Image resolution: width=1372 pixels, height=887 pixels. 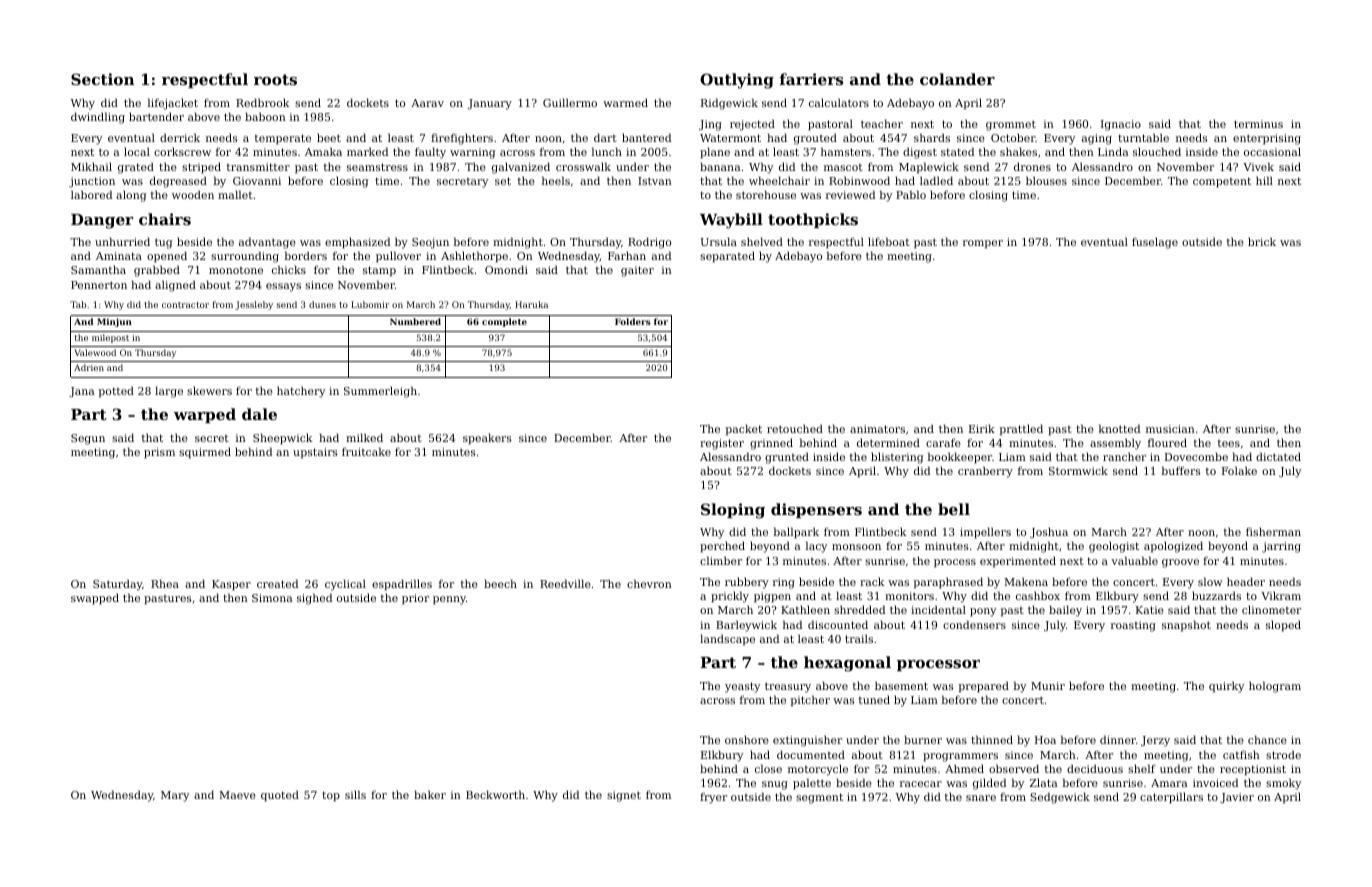 What do you see at coordinates (1273, 531) in the document?
I see `fisherman` at bounding box center [1273, 531].
